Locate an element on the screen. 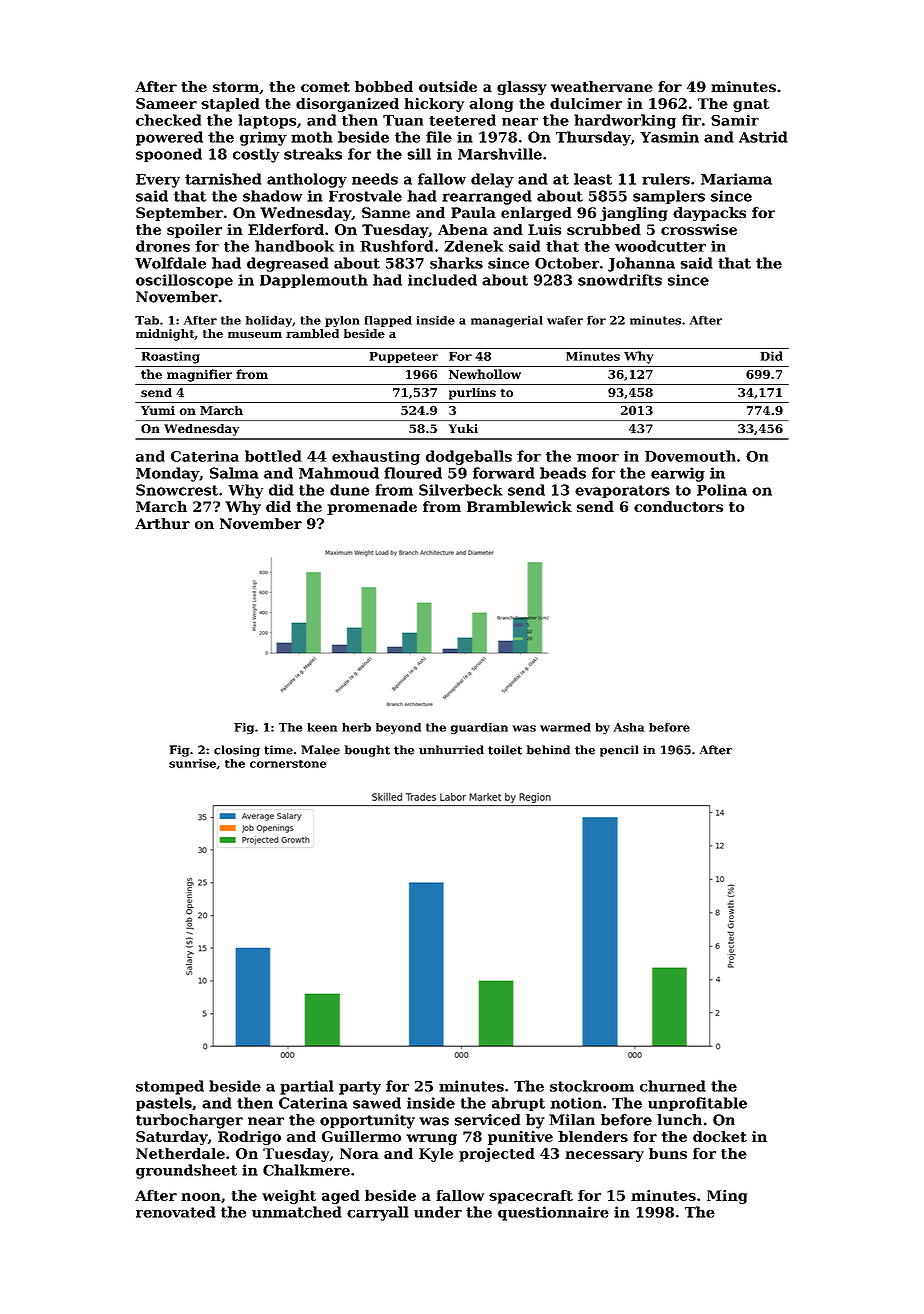 The height and width of the screenshot is (1314, 924). Polina is located at coordinates (722, 490).
